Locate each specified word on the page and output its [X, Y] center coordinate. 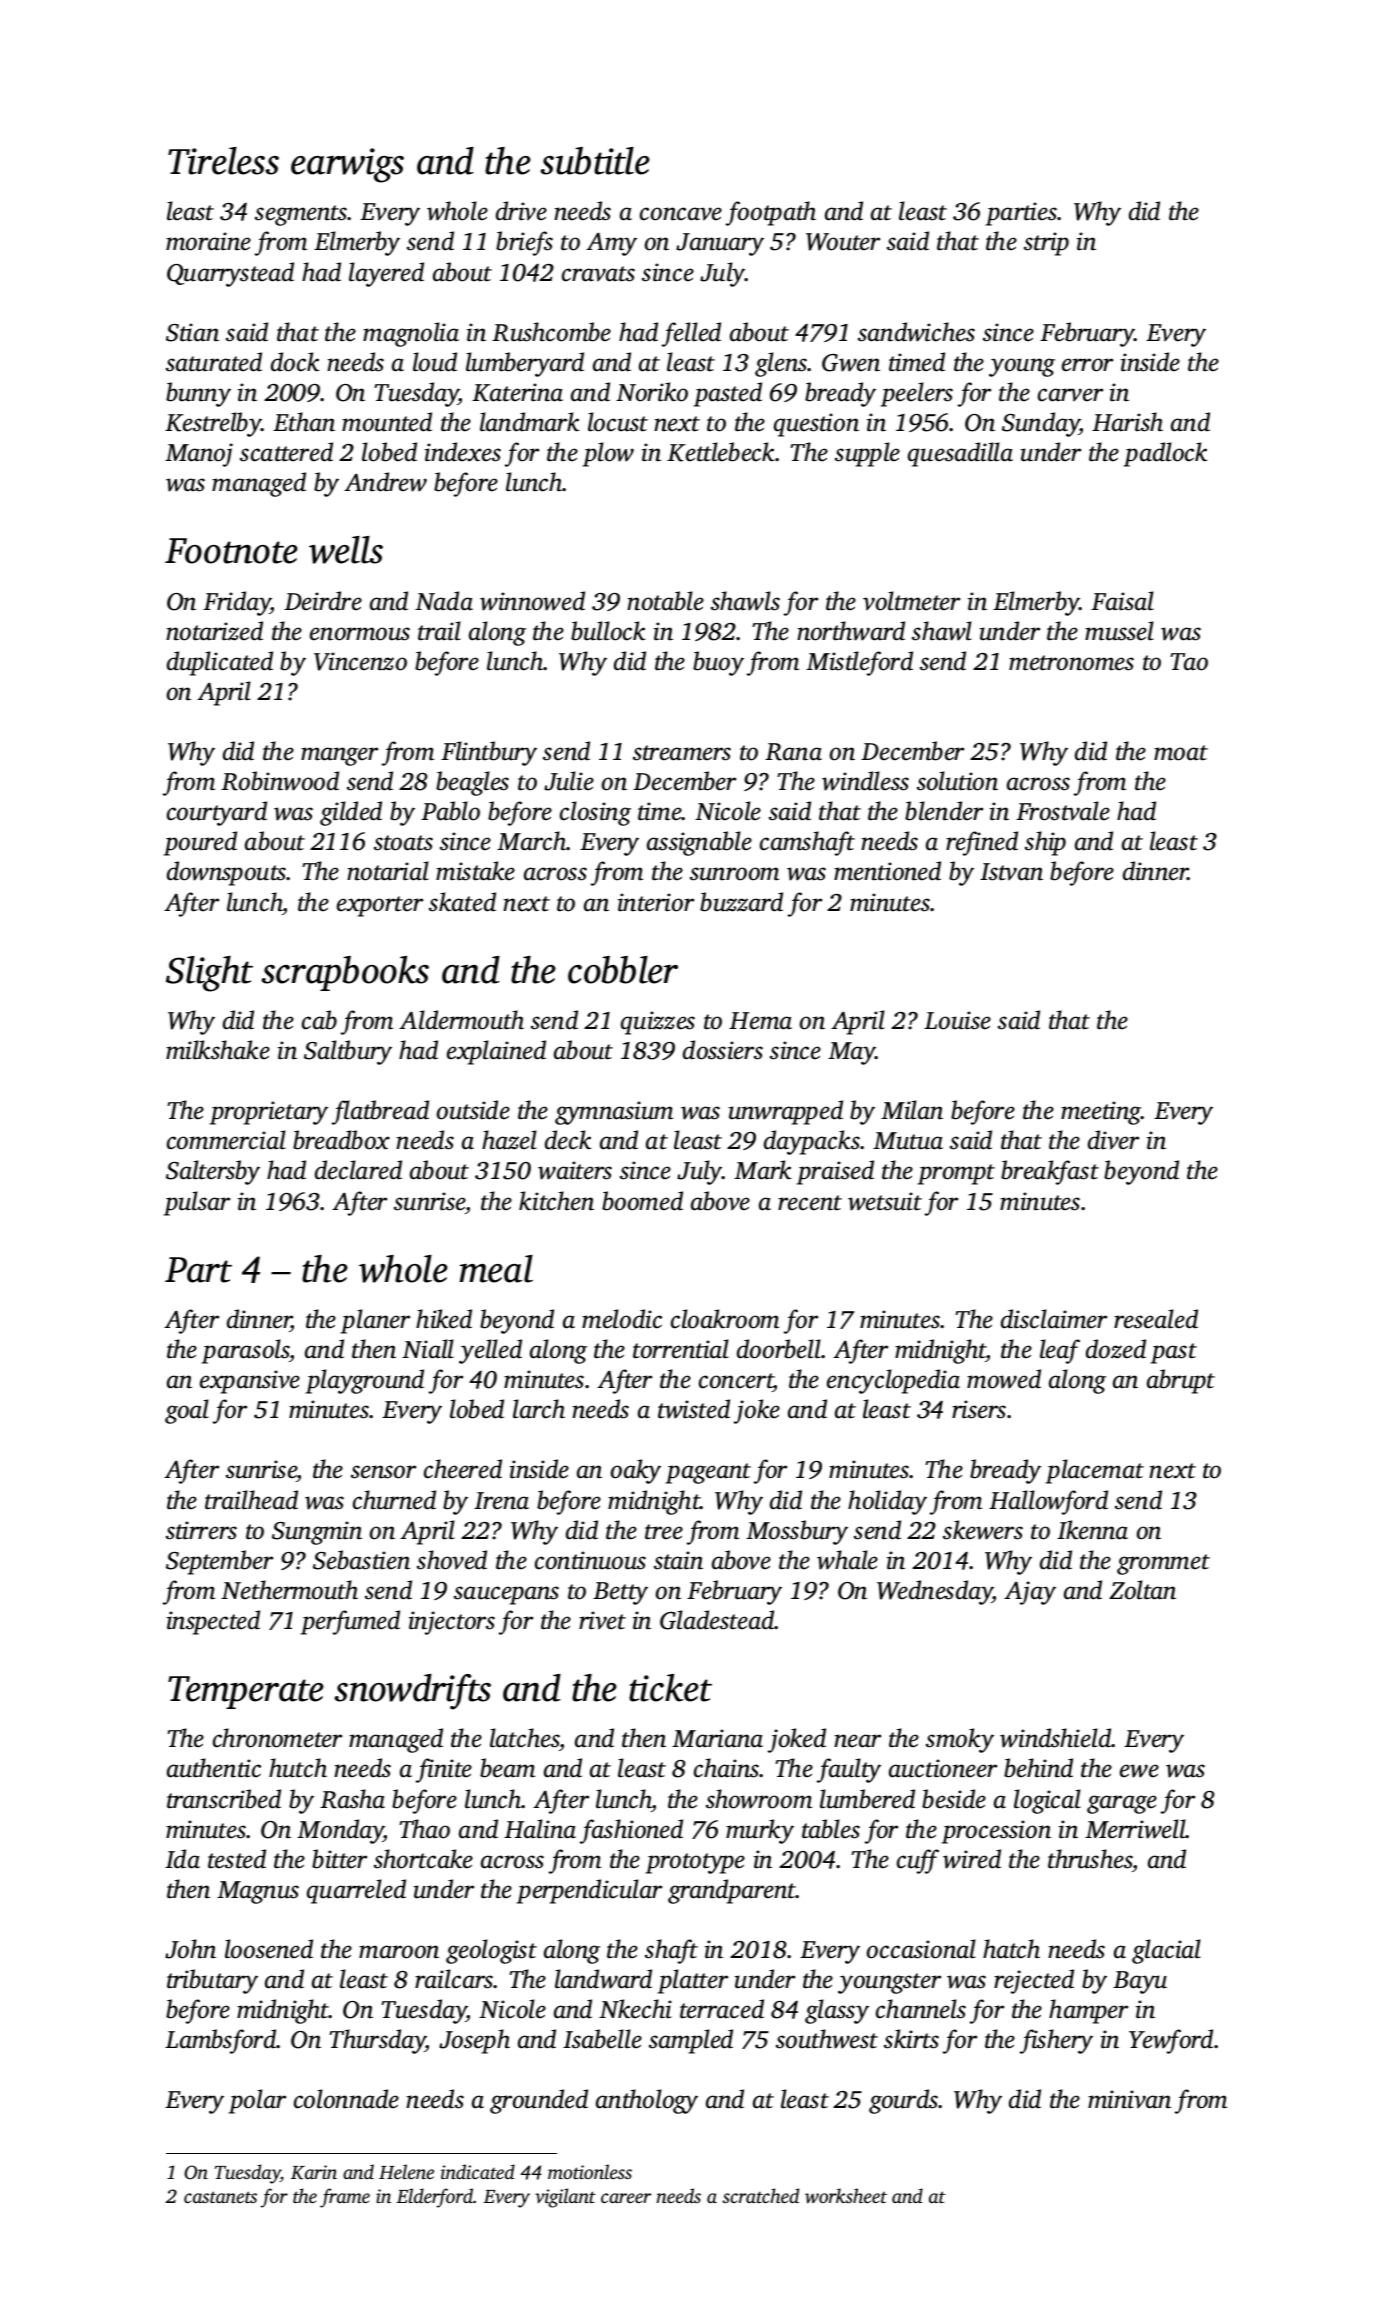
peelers [917, 394]
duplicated [220, 663]
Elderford [435, 2198]
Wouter [843, 242]
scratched [760, 2195]
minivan [1129, 2099]
